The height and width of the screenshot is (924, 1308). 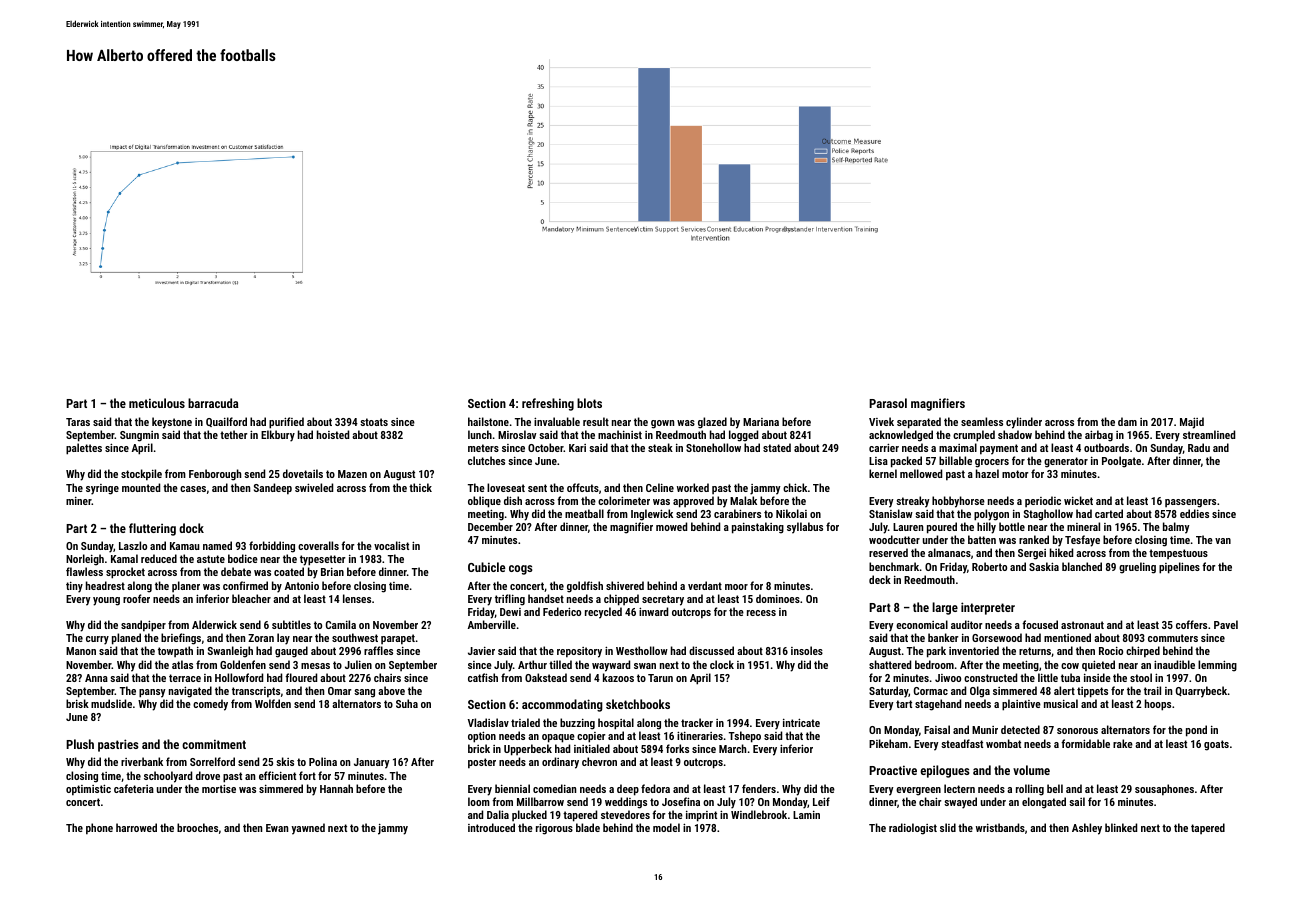 What do you see at coordinates (743, 436) in the screenshot?
I see `logged` at bounding box center [743, 436].
